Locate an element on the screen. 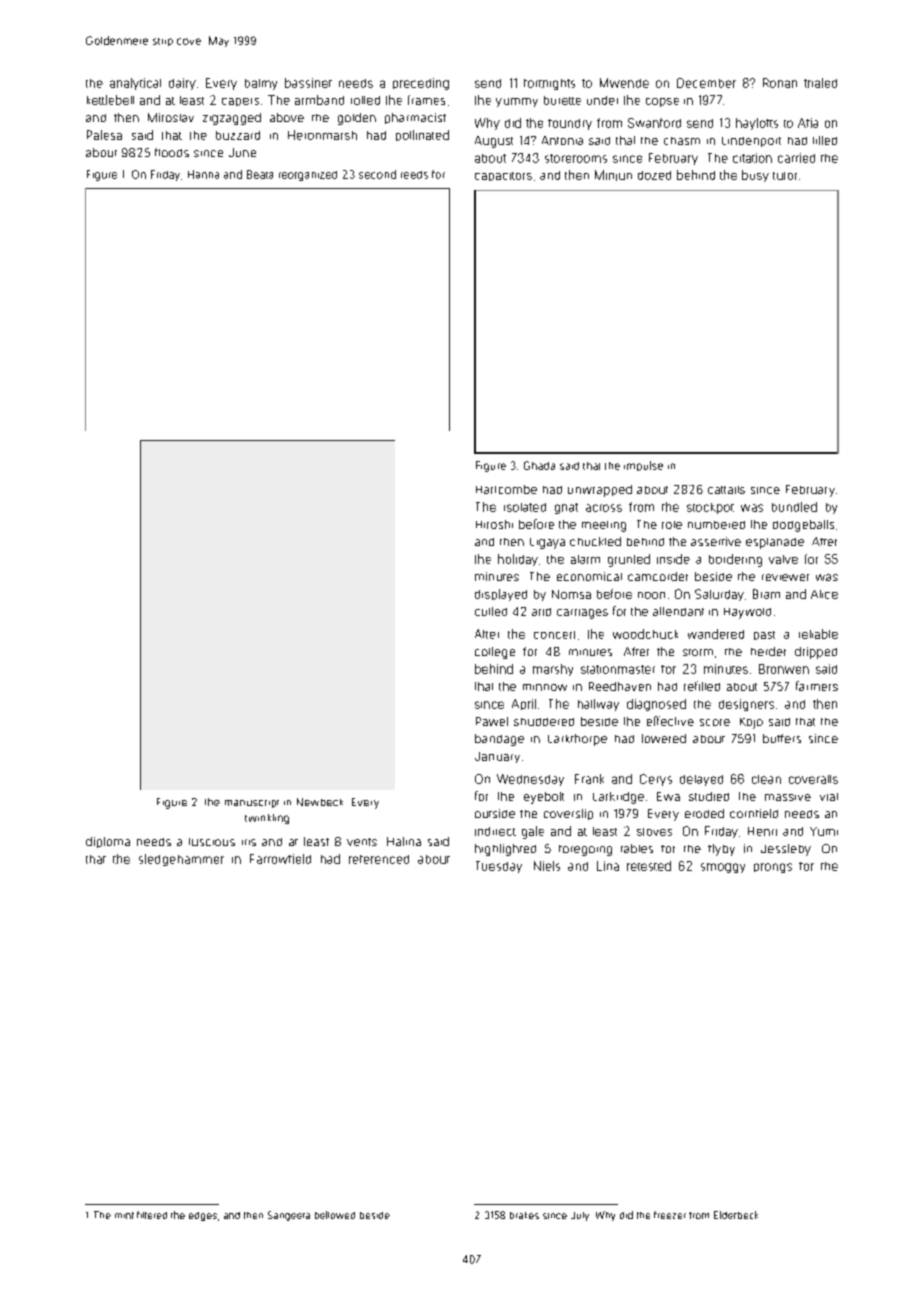 The image size is (924, 1308). Hanna is located at coordinates (203, 174).
